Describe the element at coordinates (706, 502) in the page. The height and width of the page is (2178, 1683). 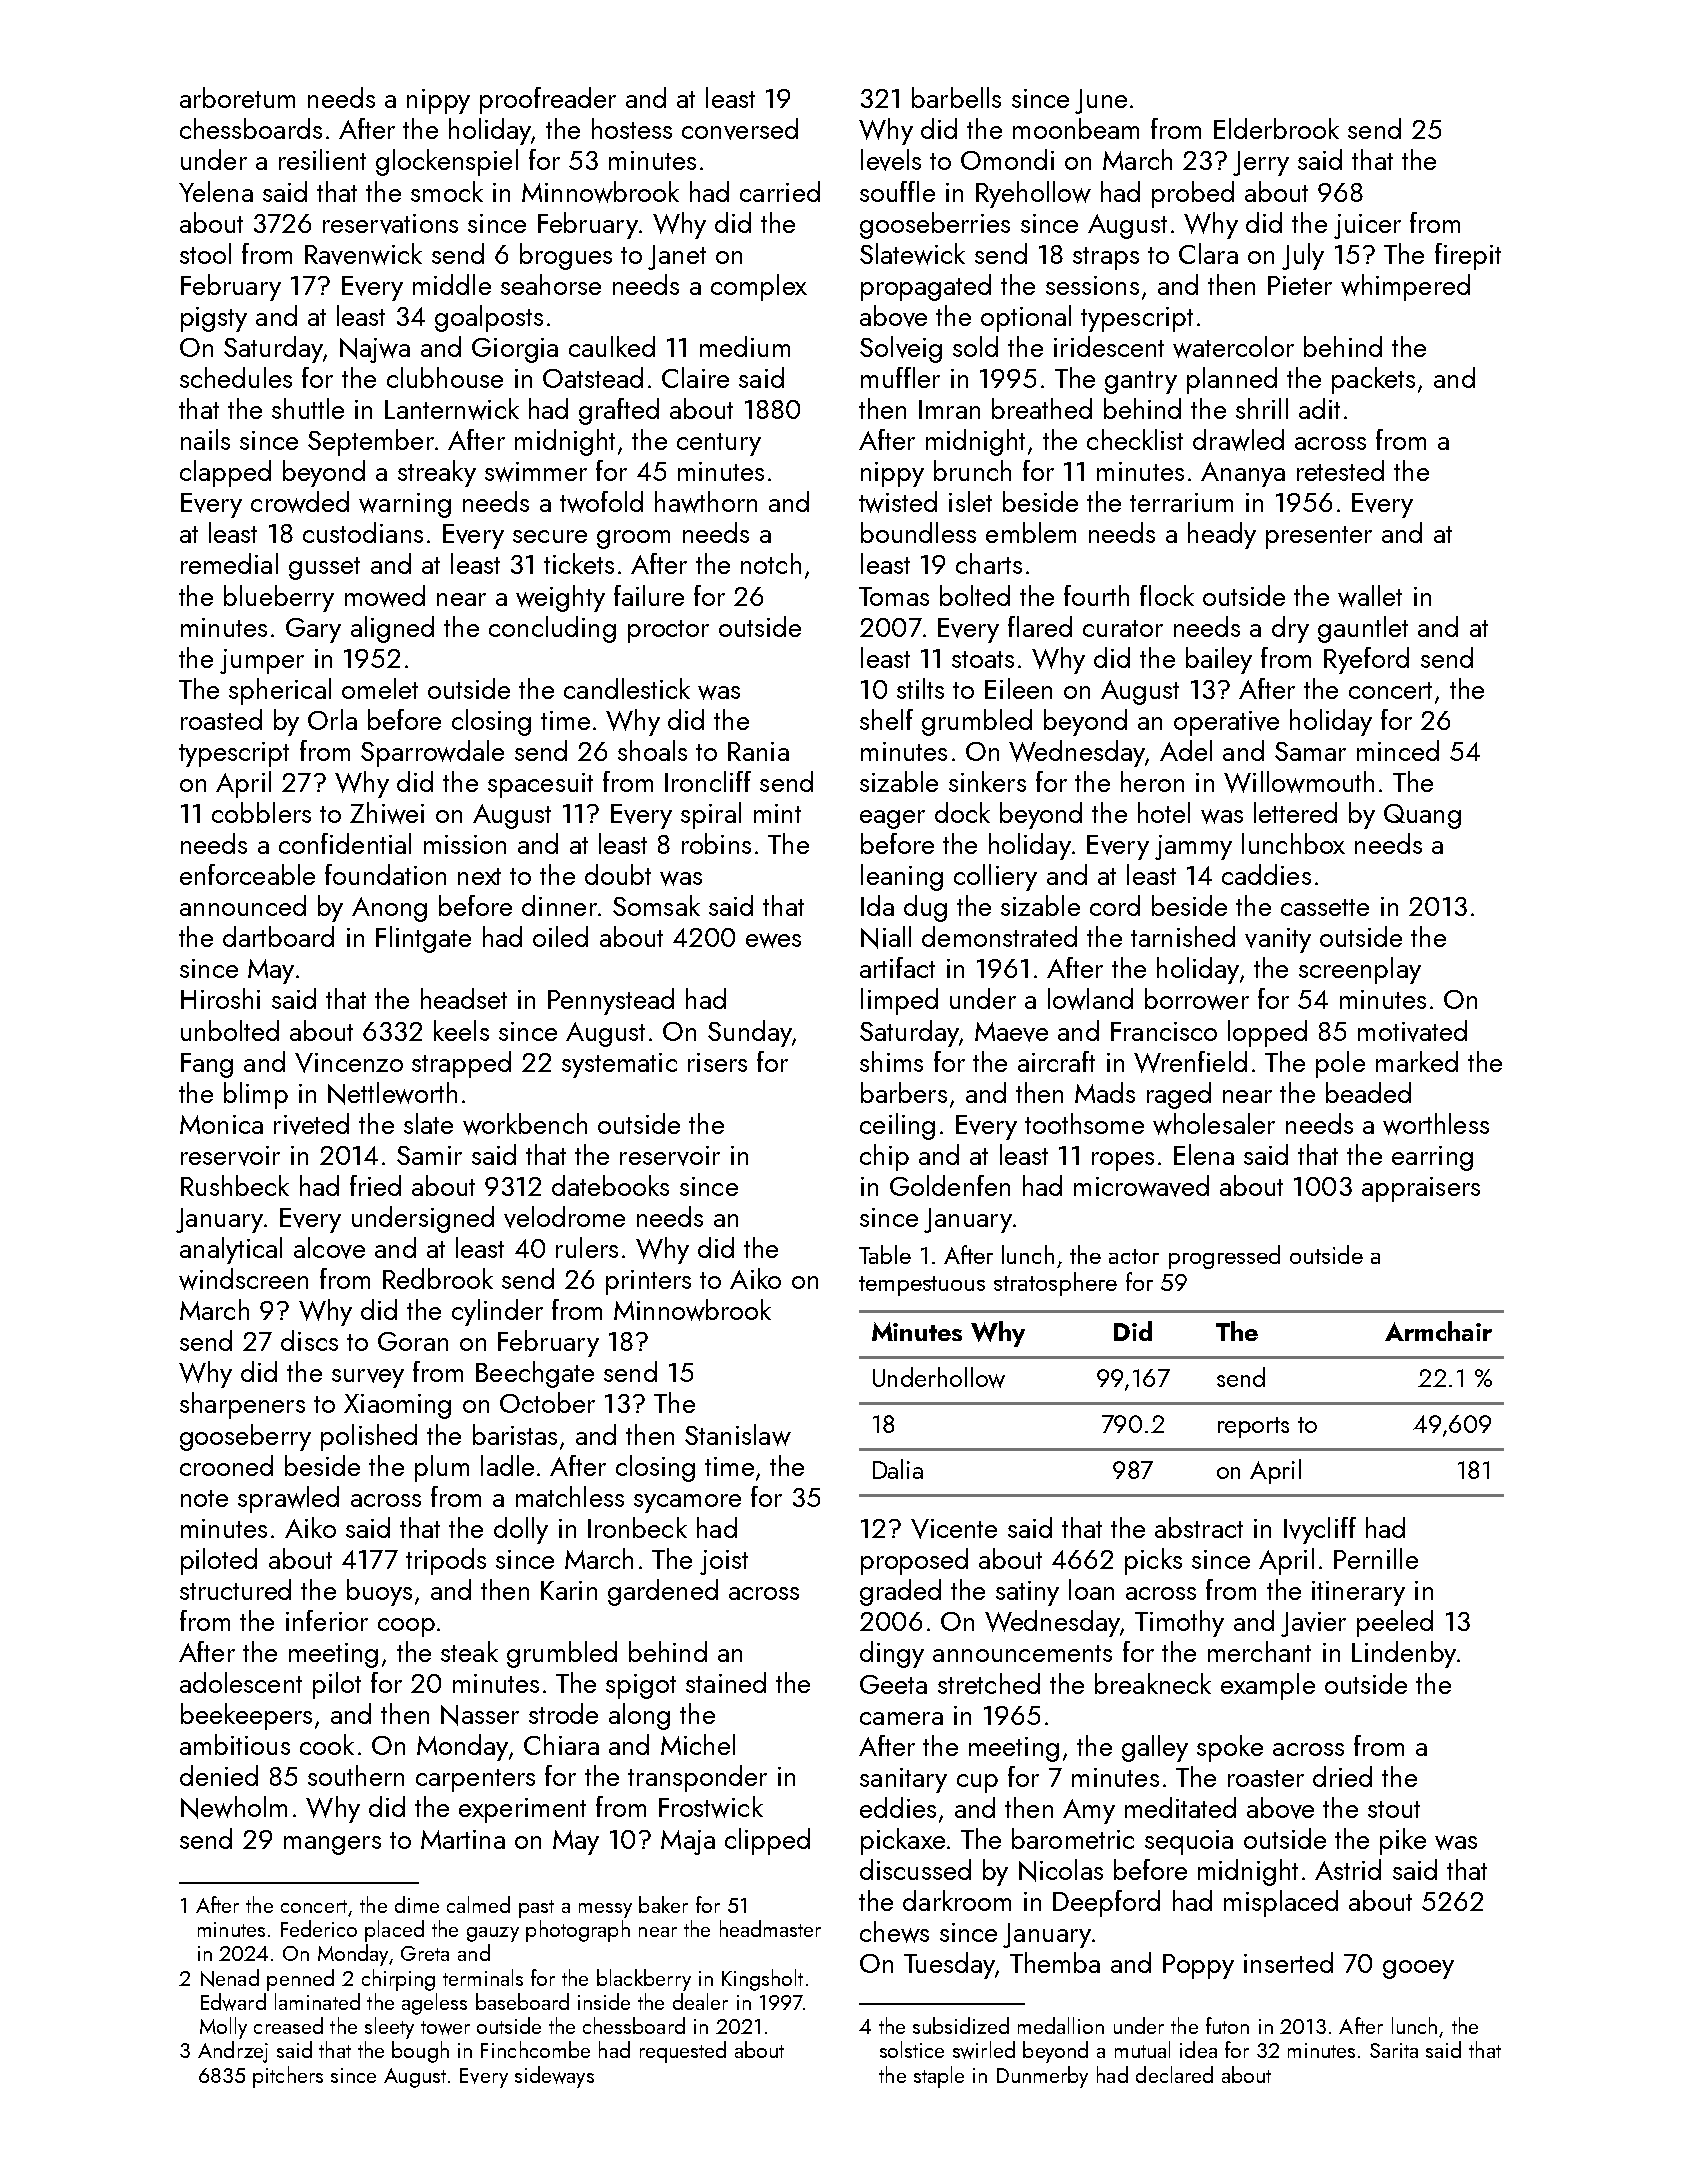
I see `hawthorn` at that location.
